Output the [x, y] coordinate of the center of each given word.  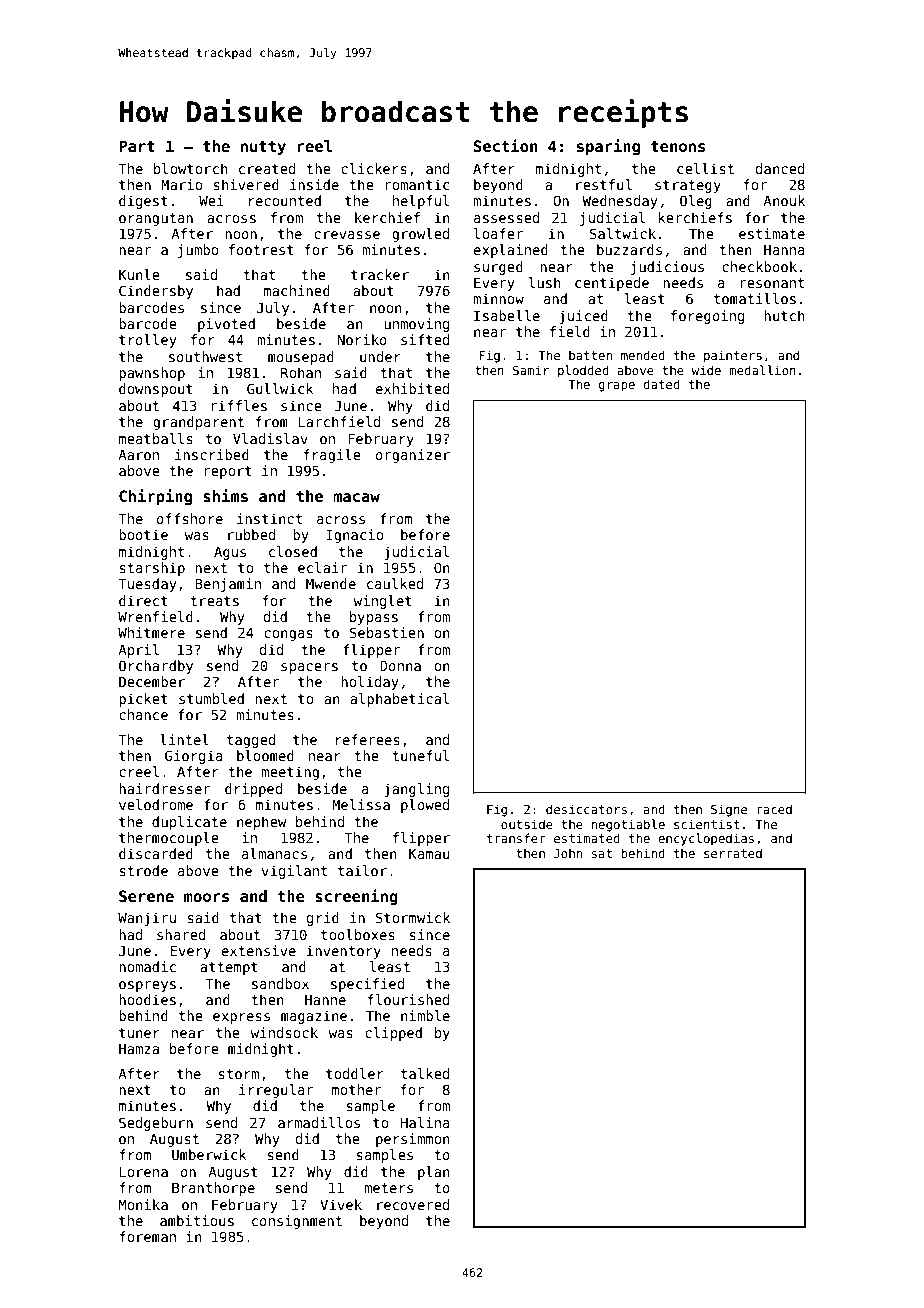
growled [420, 235]
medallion [762, 370]
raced [774, 809]
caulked [395, 583]
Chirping [155, 497]
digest [143, 202]
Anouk [784, 200]
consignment [297, 1222]
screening [356, 897]
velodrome [156, 804]
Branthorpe [213, 1189]
